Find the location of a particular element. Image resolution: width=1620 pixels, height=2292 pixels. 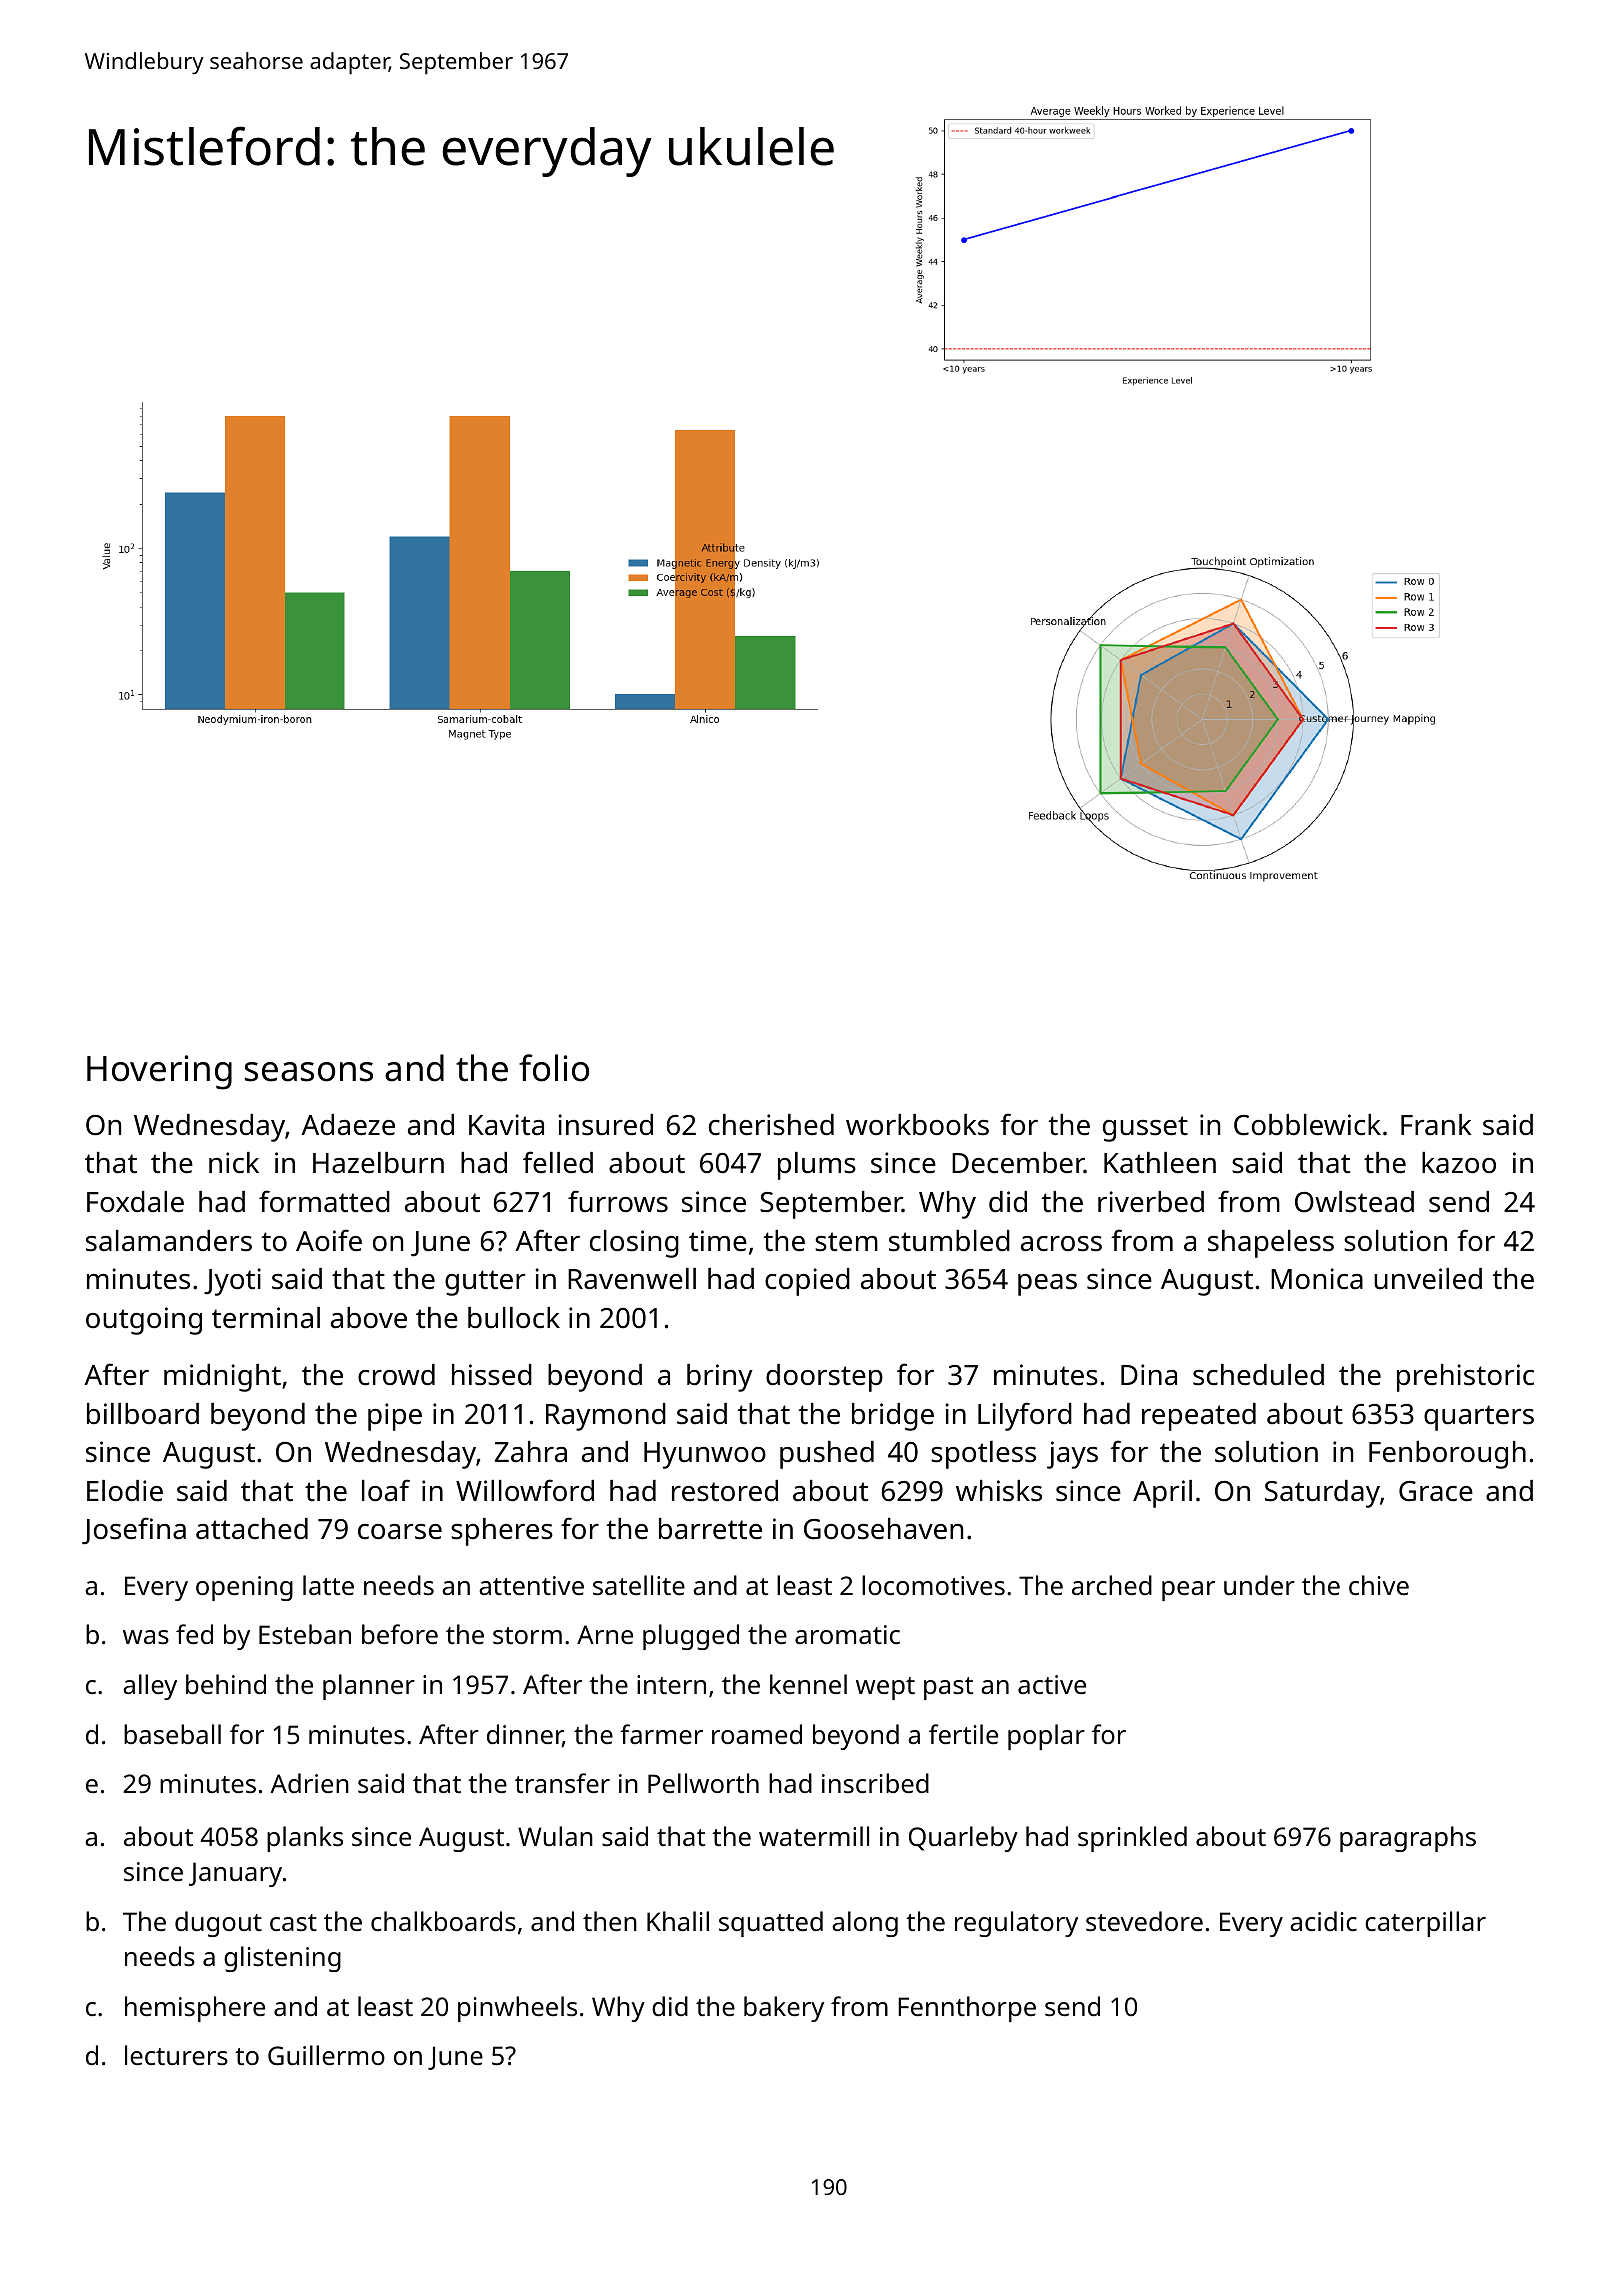

inscribed is located at coordinates (875, 1783).
